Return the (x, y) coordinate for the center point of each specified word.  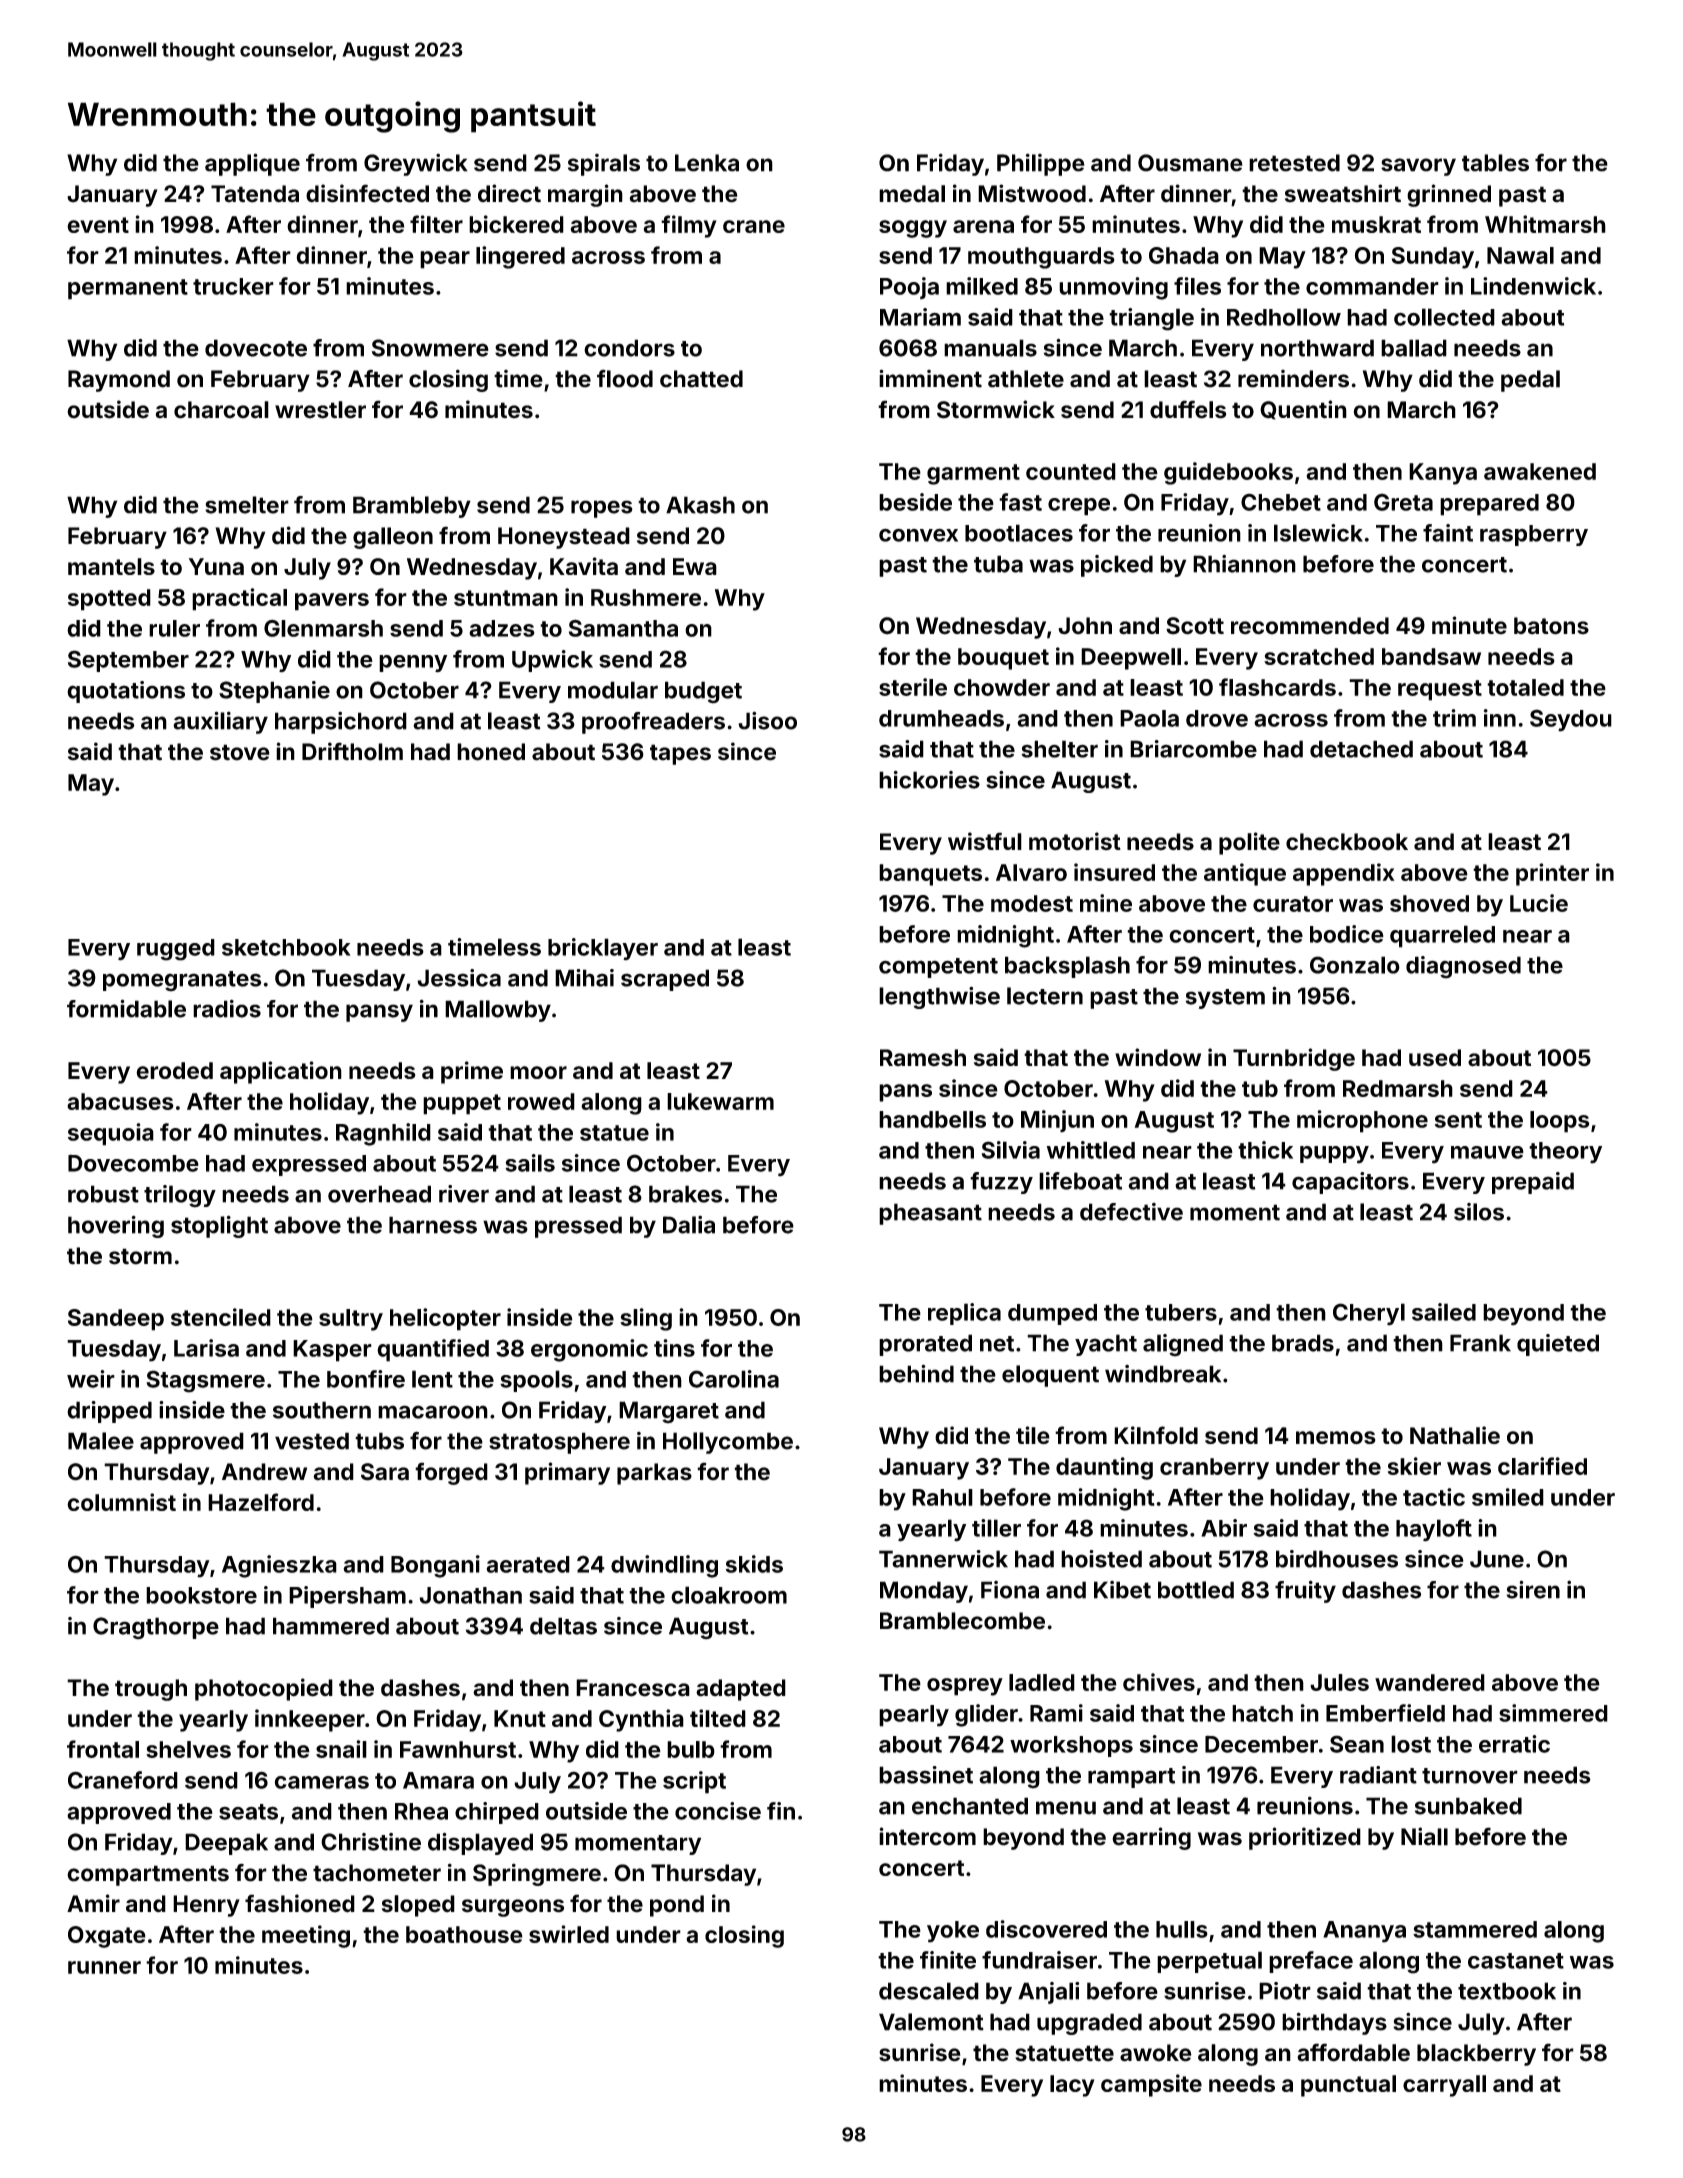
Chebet (1281, 502)
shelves (188, 1749)
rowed (541, 1101)
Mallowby (498, 1011)
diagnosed (1463, 967)
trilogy (180, 1196)
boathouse (464, 1934)
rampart (1131, 1778)
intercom (927, 1836)
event (98, 225)
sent (1458, 1120)
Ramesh (923, 1058)
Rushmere (646, 597)
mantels (111, 566)
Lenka (707, 163)
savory (1418, 167)
